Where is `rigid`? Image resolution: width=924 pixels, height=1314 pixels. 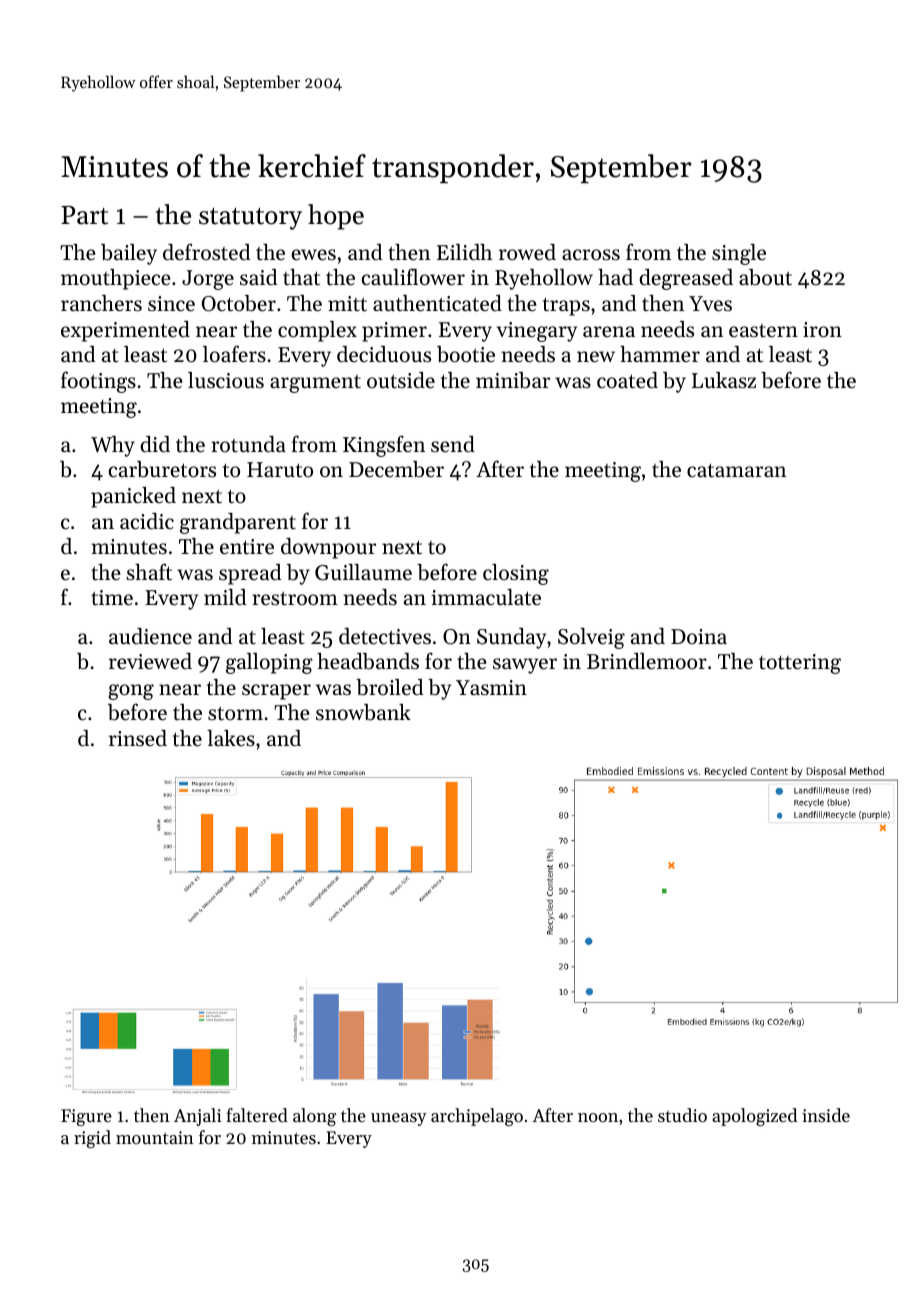 rigid is located at coordinates (92, 1139).
